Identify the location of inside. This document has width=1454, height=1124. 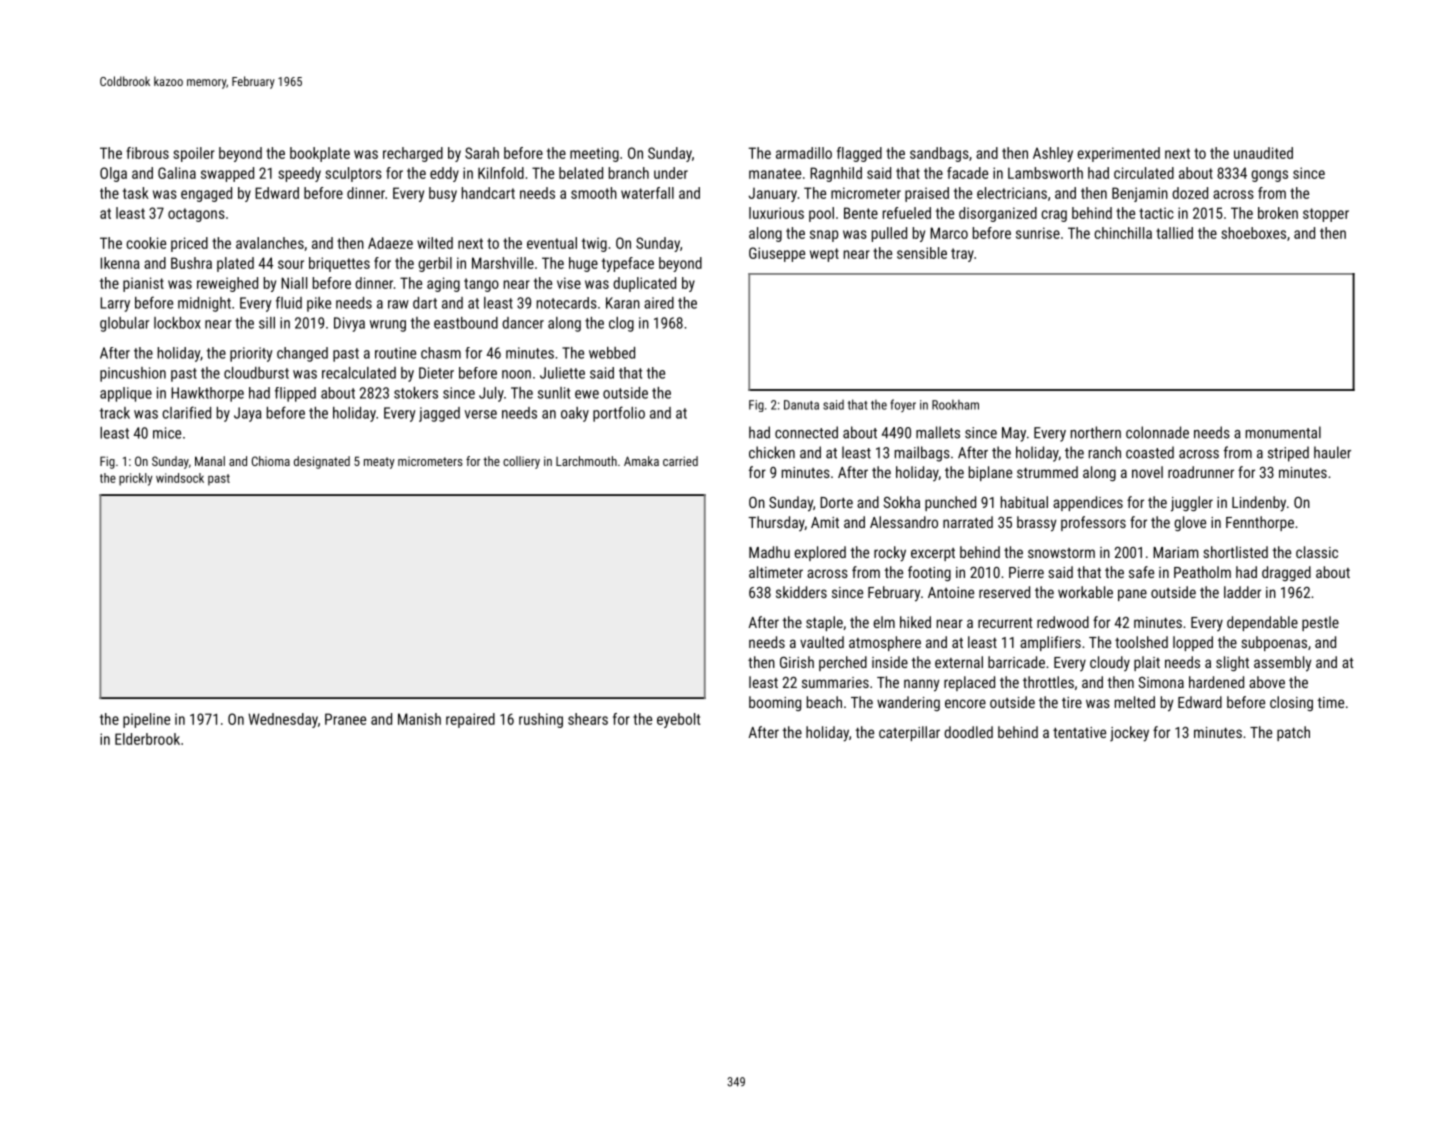
(890, 662).
